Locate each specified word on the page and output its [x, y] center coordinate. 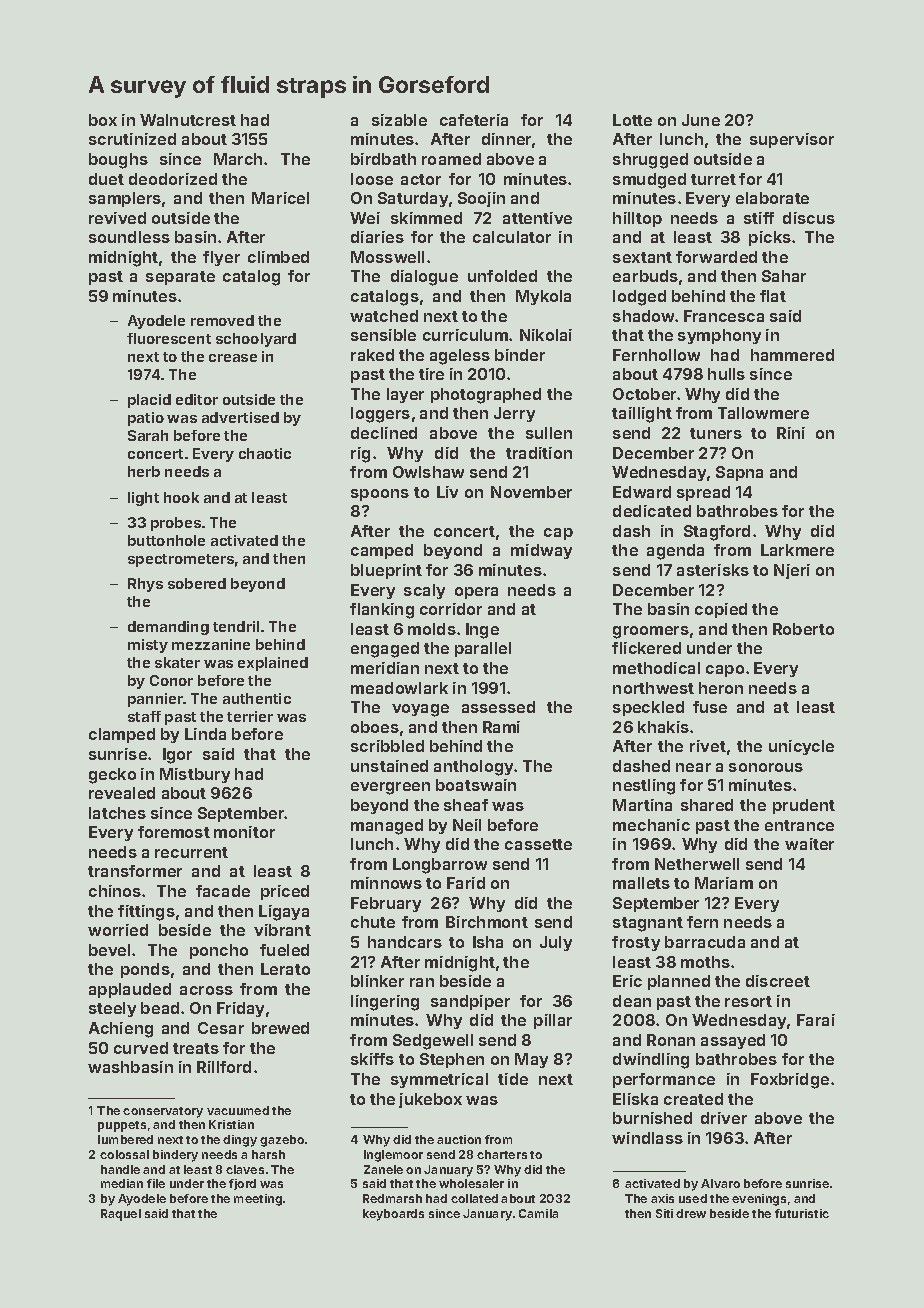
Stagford [717, 533]
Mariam [724, 883]
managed [387, 827]
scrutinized [132, 139]
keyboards [393, 1215]
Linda [205, 734]
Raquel [121, 1215]
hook [181, 497]
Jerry [514, 414]
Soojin [481, 199]
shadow [643, 316]
